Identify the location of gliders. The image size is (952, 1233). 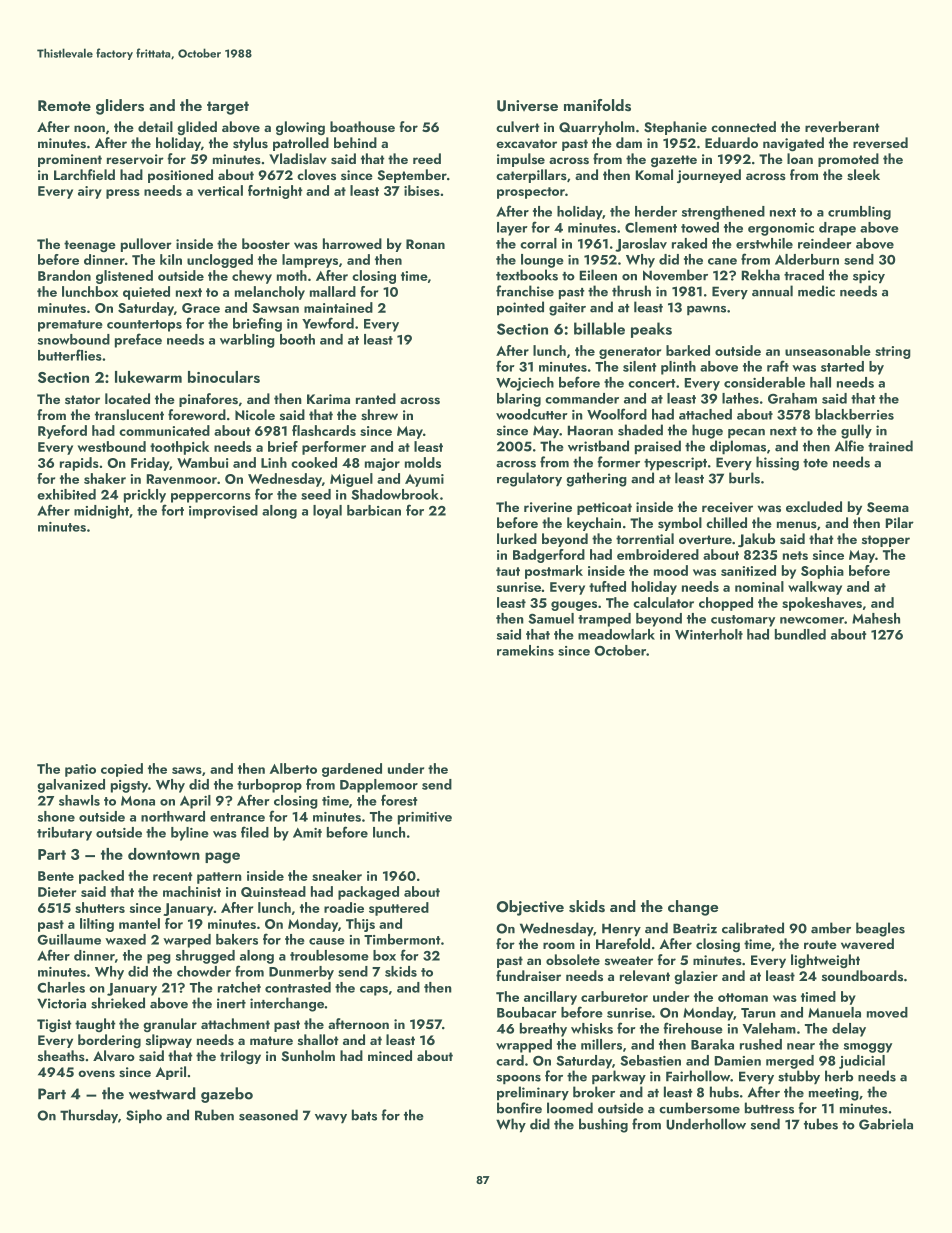
(120, 107).
